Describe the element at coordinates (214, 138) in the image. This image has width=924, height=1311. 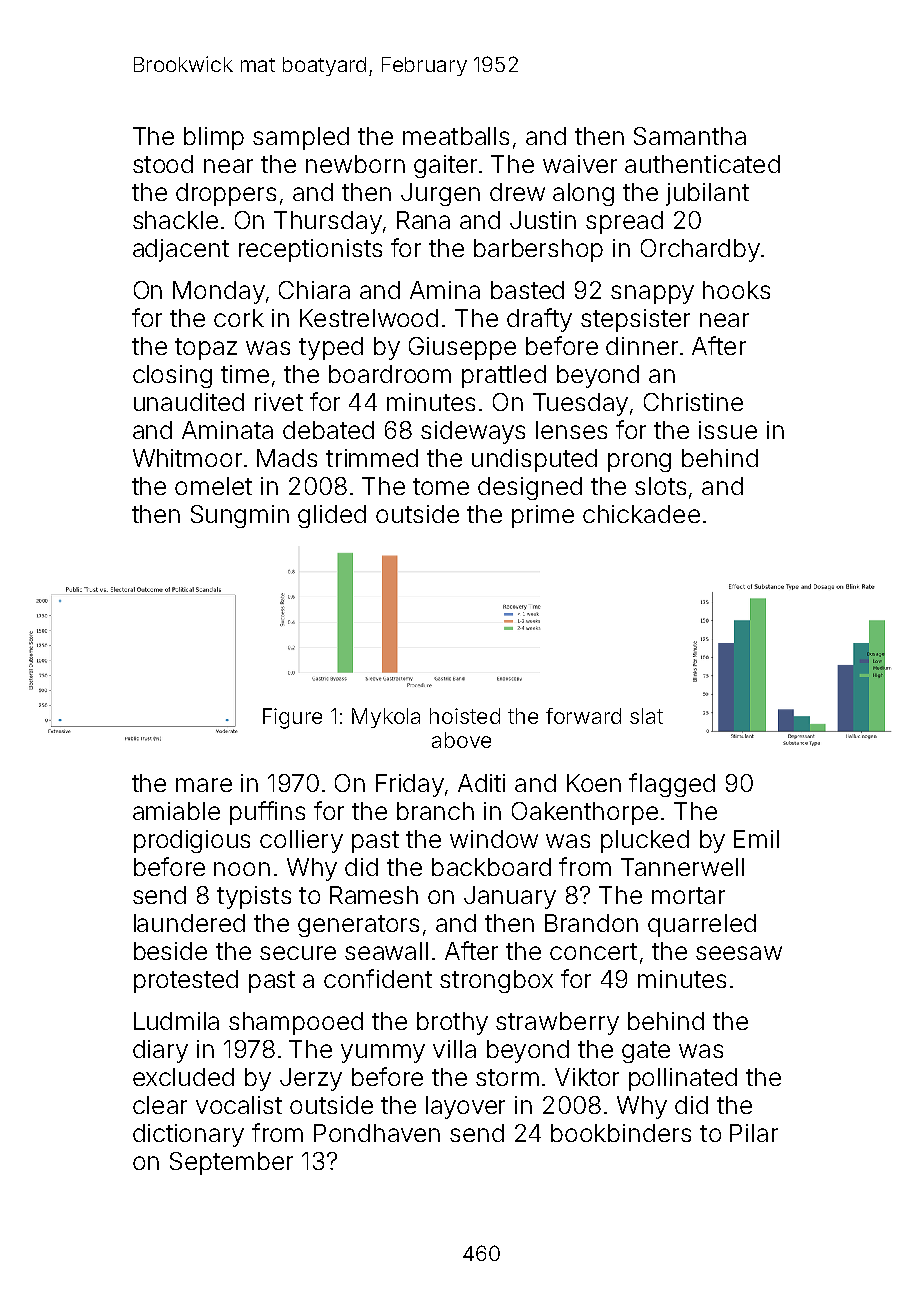
I see `blimp` at that location.
